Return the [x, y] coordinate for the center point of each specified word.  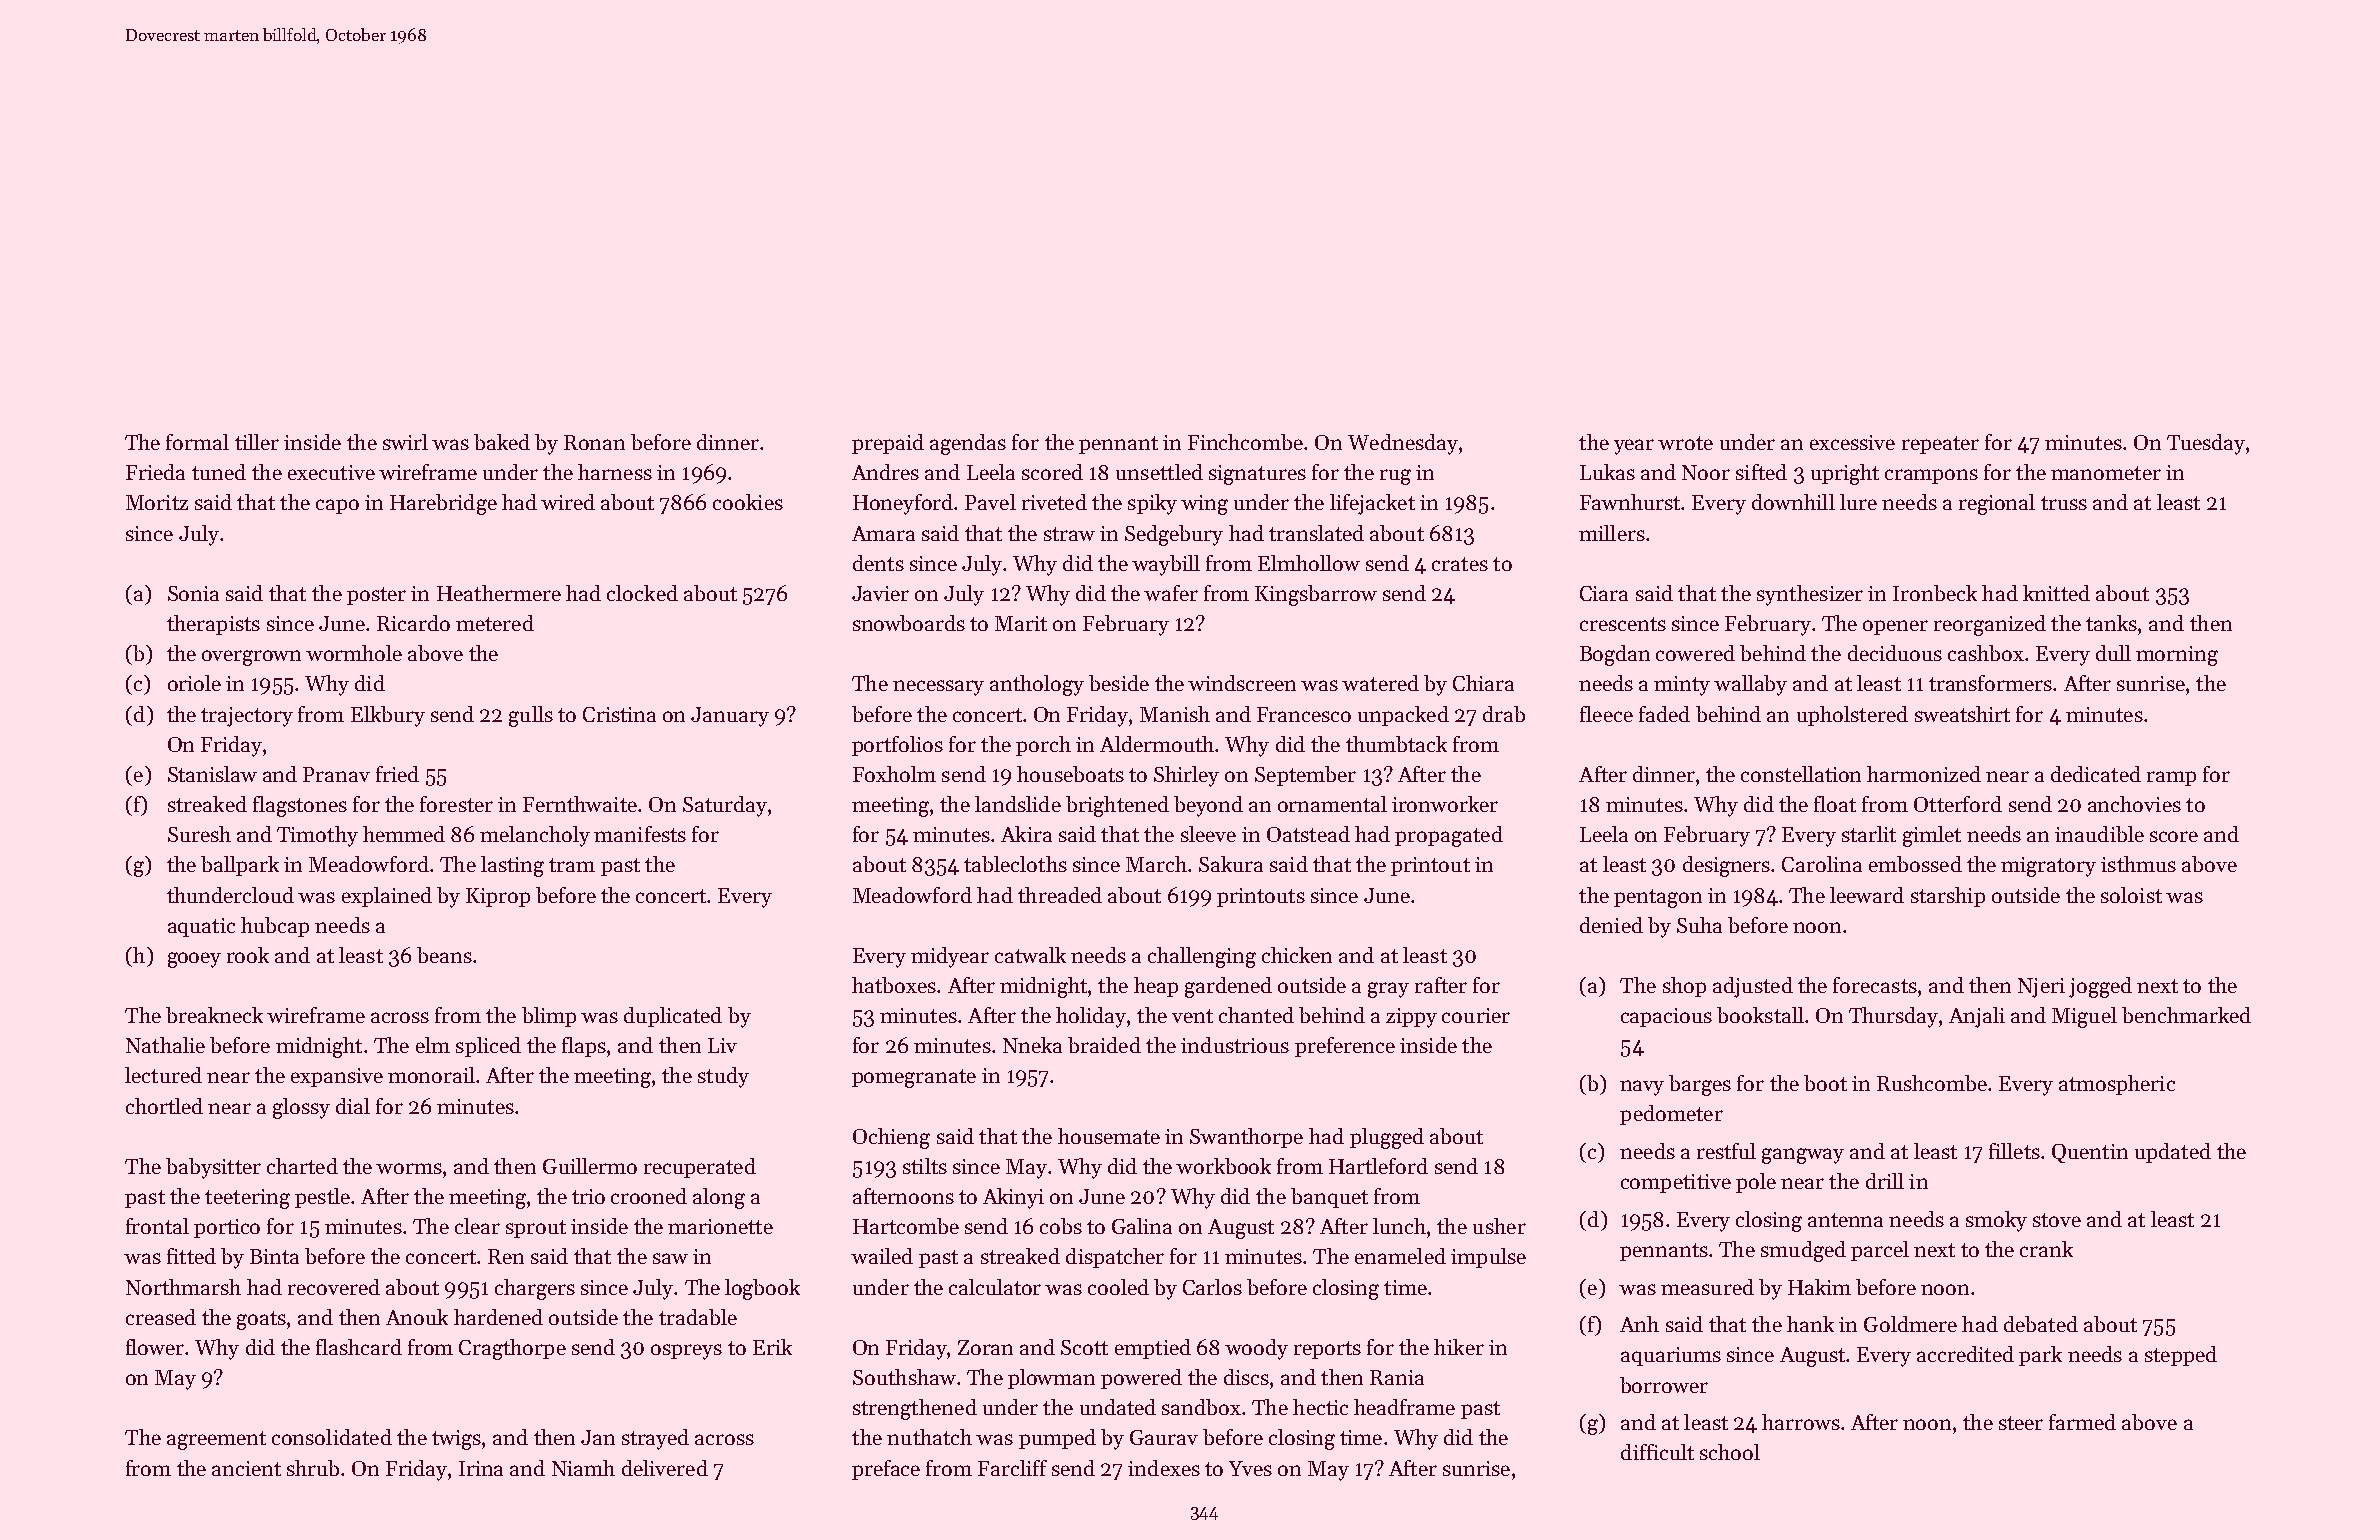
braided [1104, 1045]
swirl [405, 442]
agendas [968, 444]
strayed [655, 1439]
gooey [194, 960]
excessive [1852, 442]
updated [2173, 1153]
